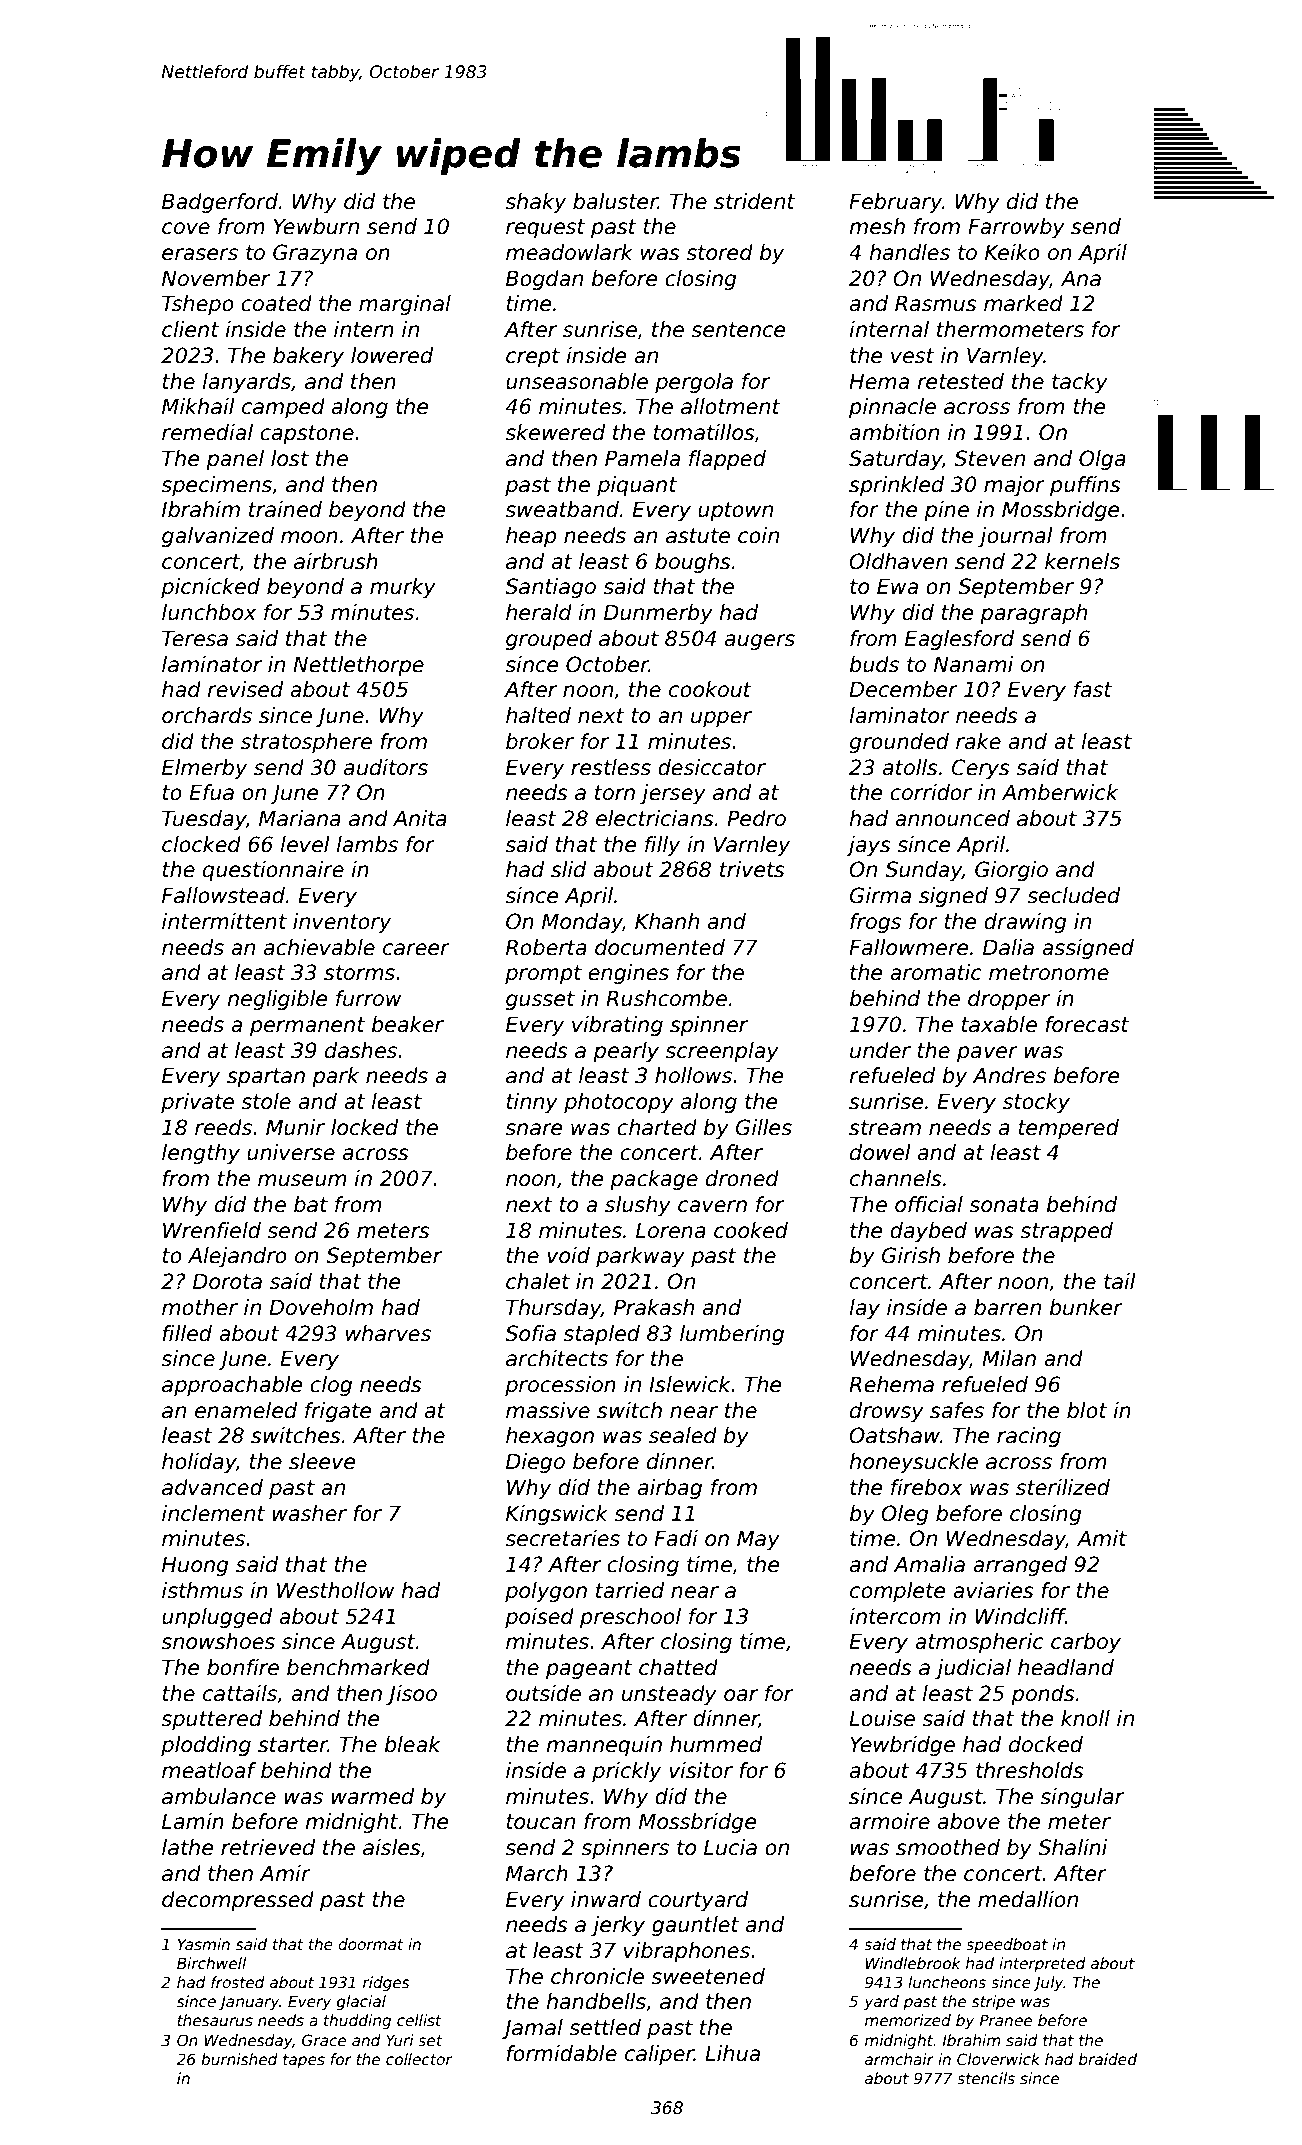 This image has width=1302, height=2145. What do you see at coordinates (371, 1944) in the image?
I see `doormat` at bounding box center [371, 1944].
